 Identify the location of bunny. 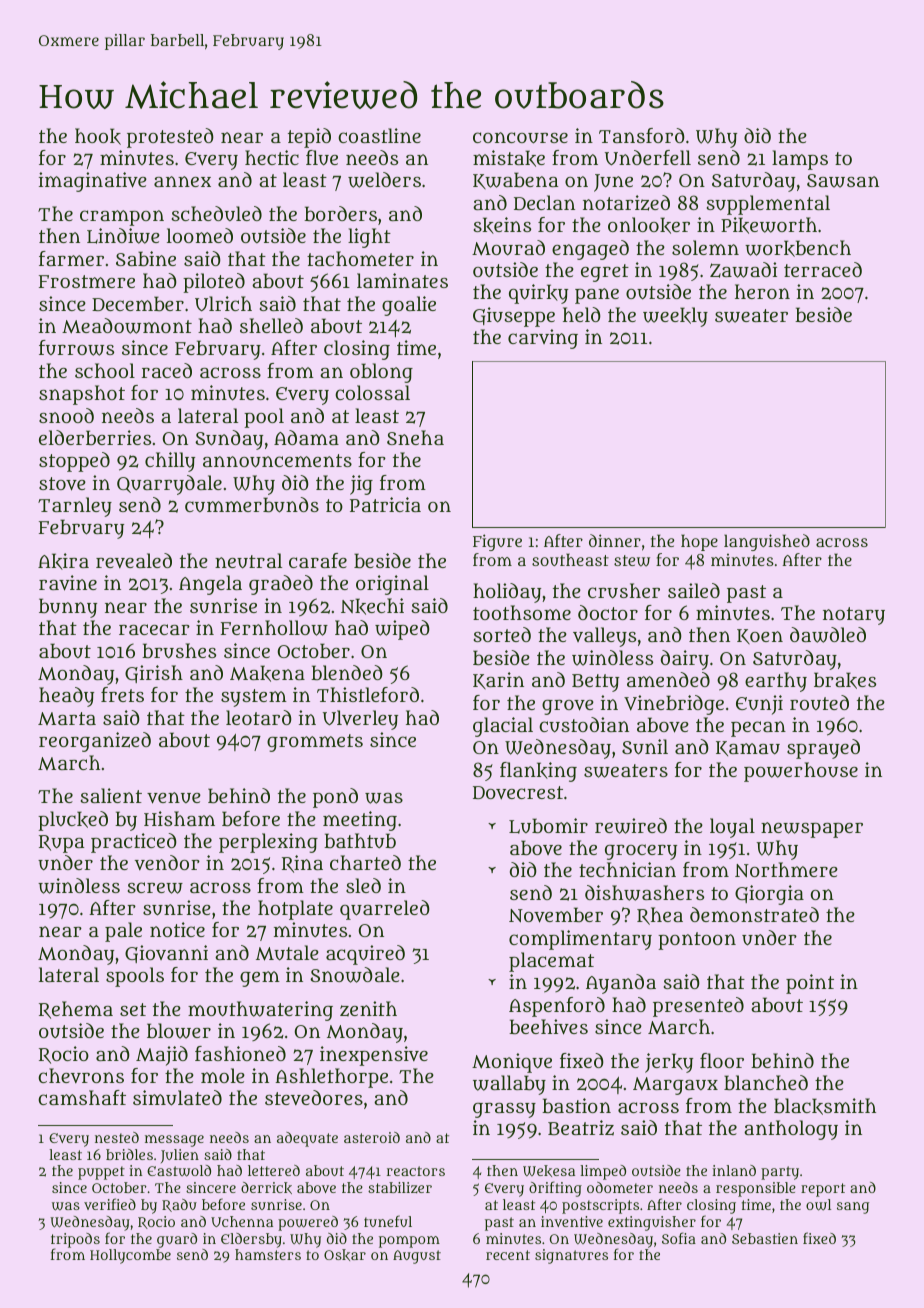
(68, 608).
